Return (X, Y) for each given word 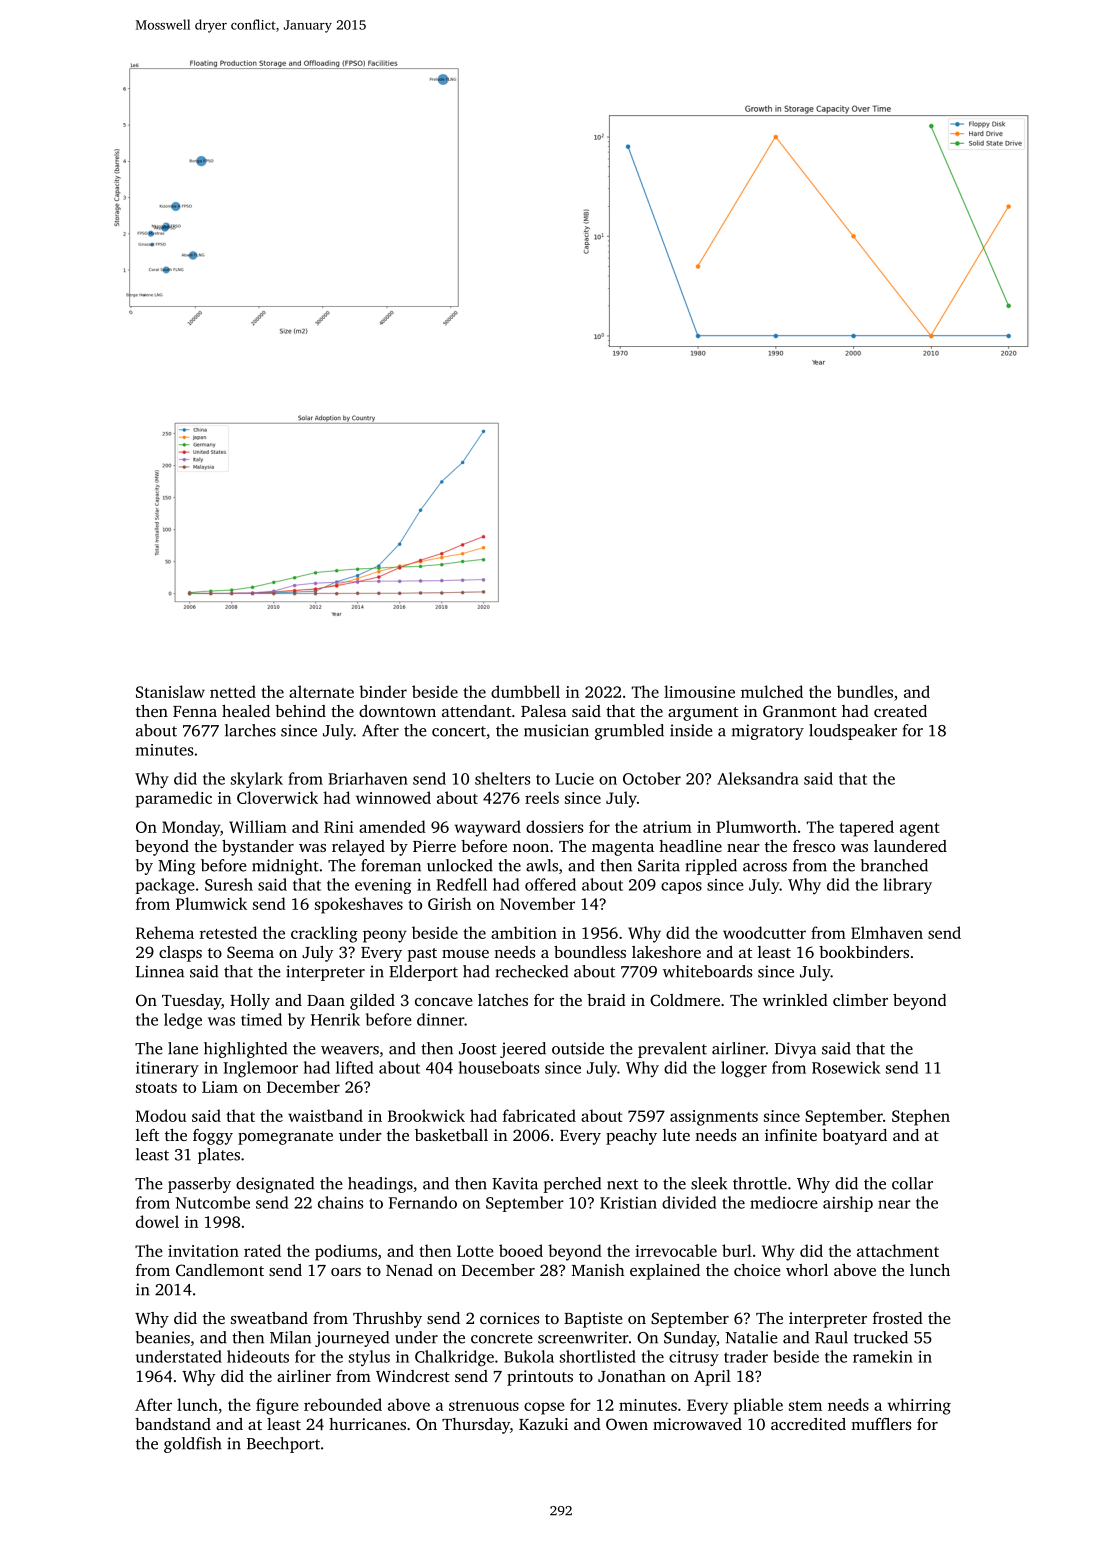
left (147, 1135)
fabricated (539, 1115)
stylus (369, 1358)
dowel (157, 1221)
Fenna (195, 711)
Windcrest (413, 1376)
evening (383, 886)
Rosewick (846, 1067)
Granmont (800, 711)
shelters (502, 778)
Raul (831, 1337)
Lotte (475, 1251)
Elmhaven (887, 932)
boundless (590, 952)
